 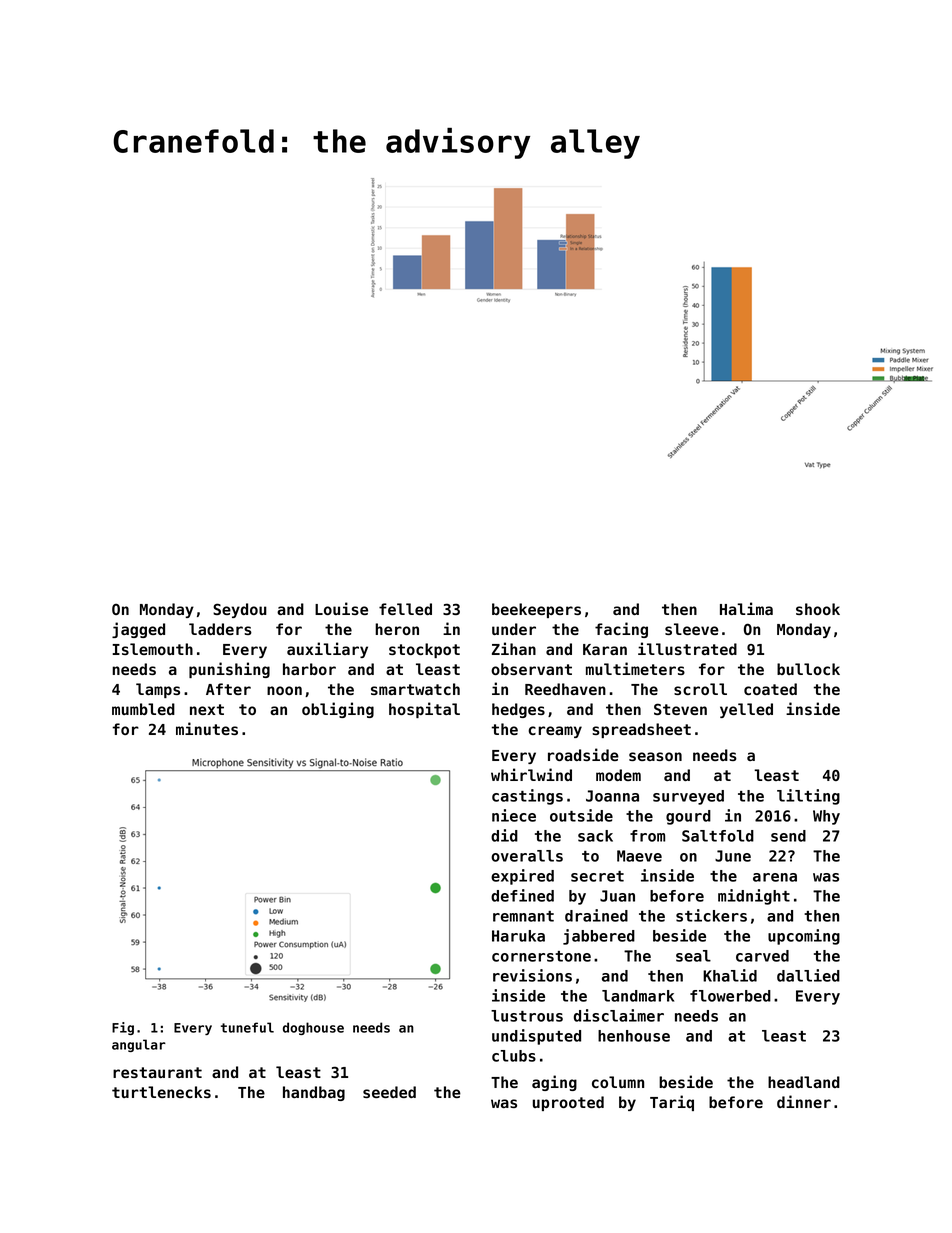 What do you see at coordinates (138, 630) in the screenshot?
I see `jagged` at bounding box center [138, 630].
